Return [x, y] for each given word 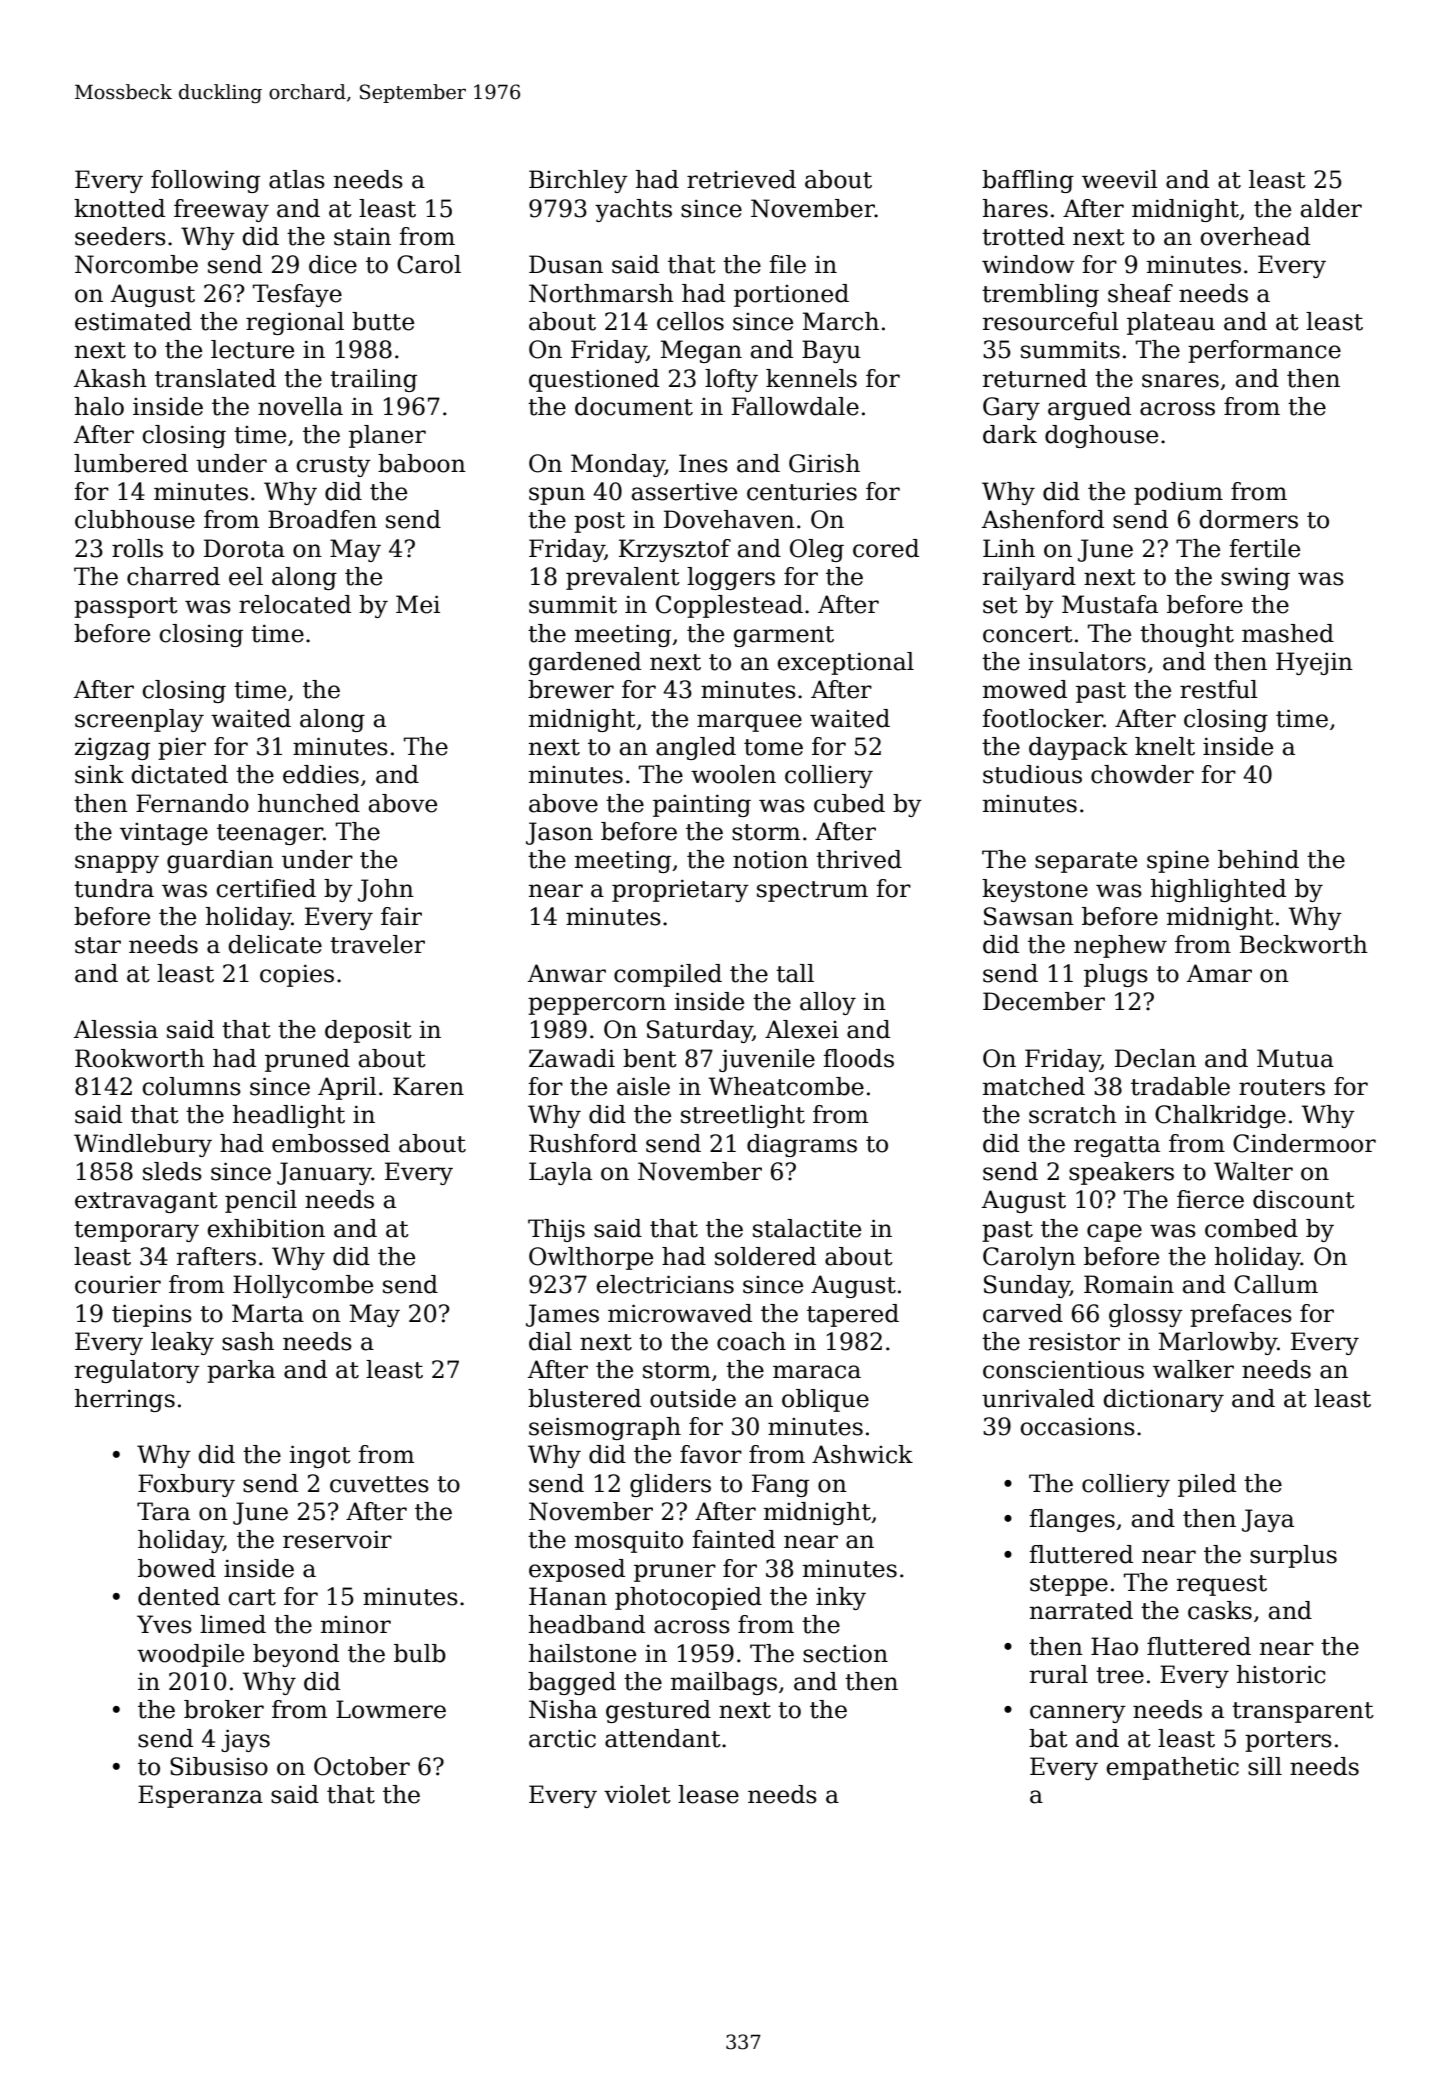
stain [362, 236]
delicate [275, 944]
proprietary [680, 890]
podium [1178, 493]
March [841, 321]
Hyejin [1314, 663]
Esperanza [200, 1796]
